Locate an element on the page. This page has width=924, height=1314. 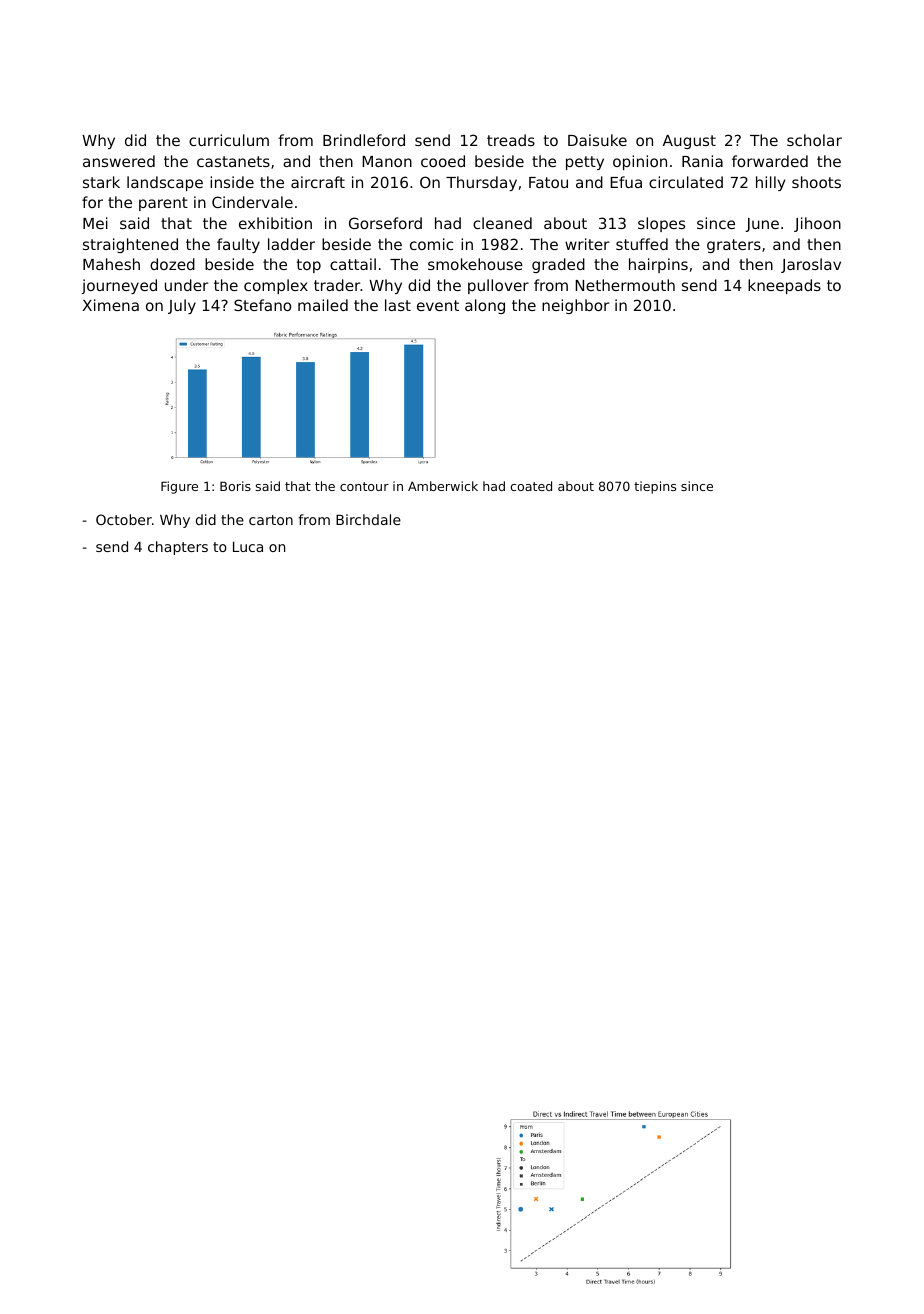
answered is located at coordinates (119, 161).
